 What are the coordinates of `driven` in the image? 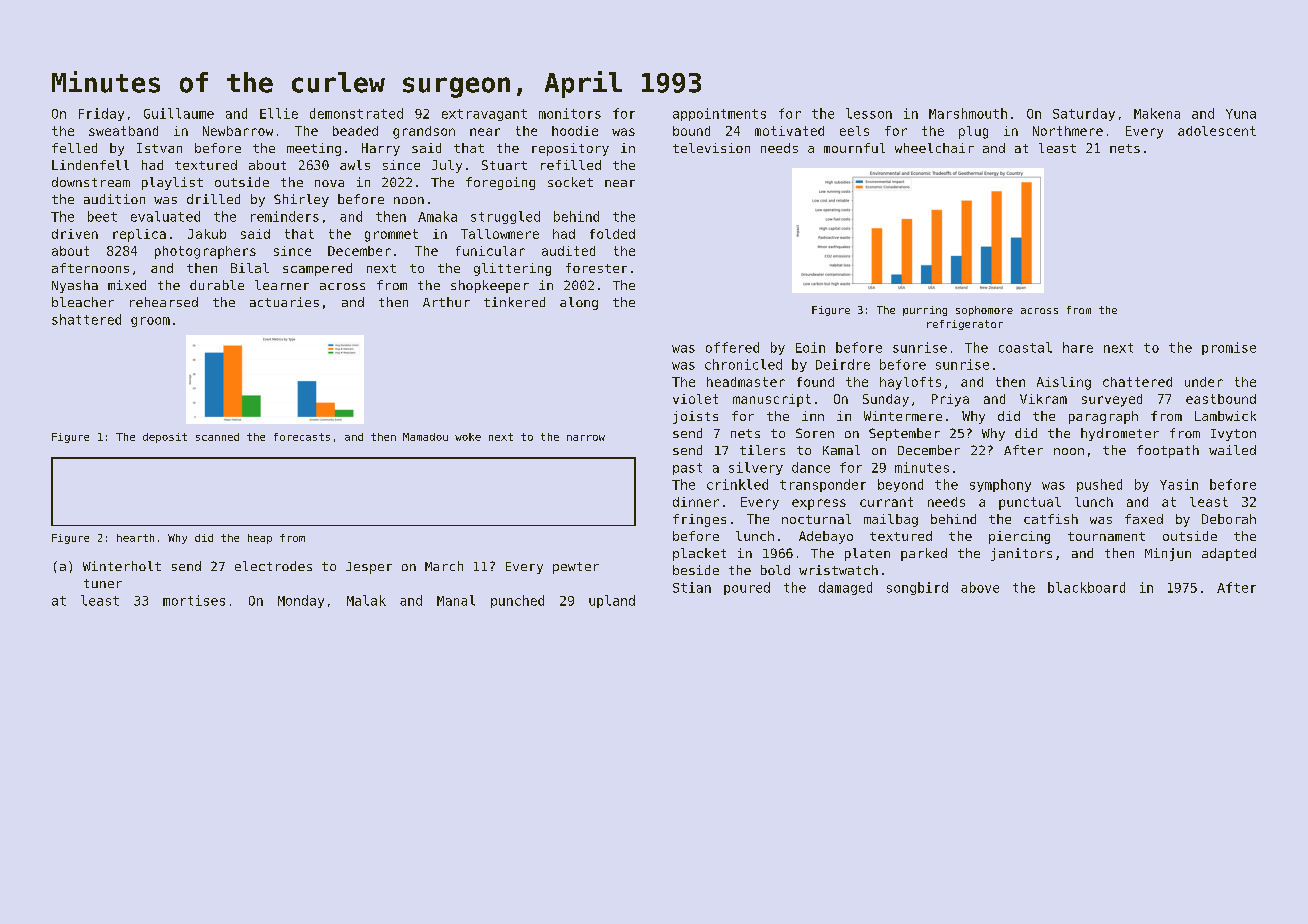 It's located at (75, 234).
